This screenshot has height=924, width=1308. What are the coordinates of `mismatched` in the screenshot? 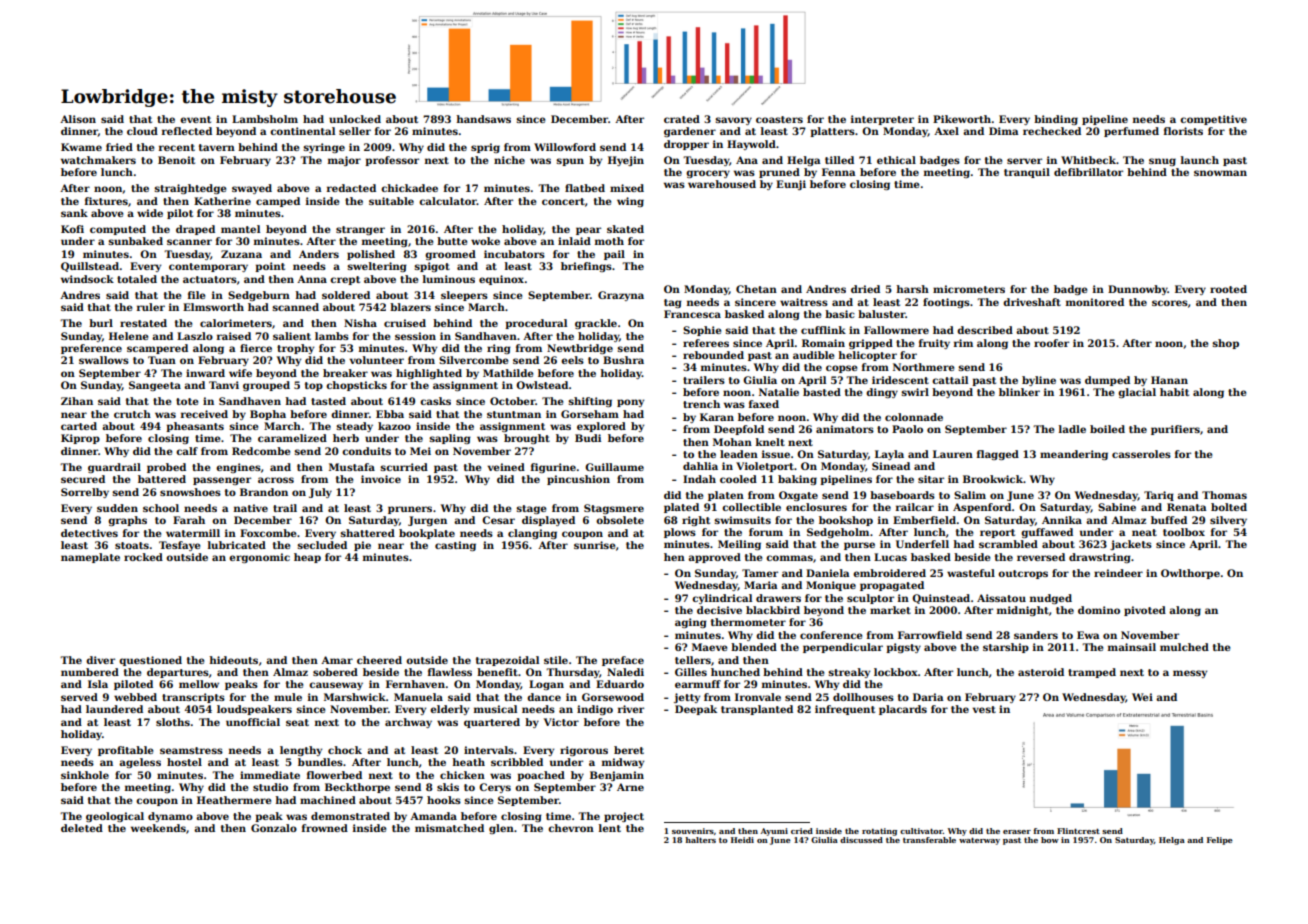 It's located at (449, 828).
